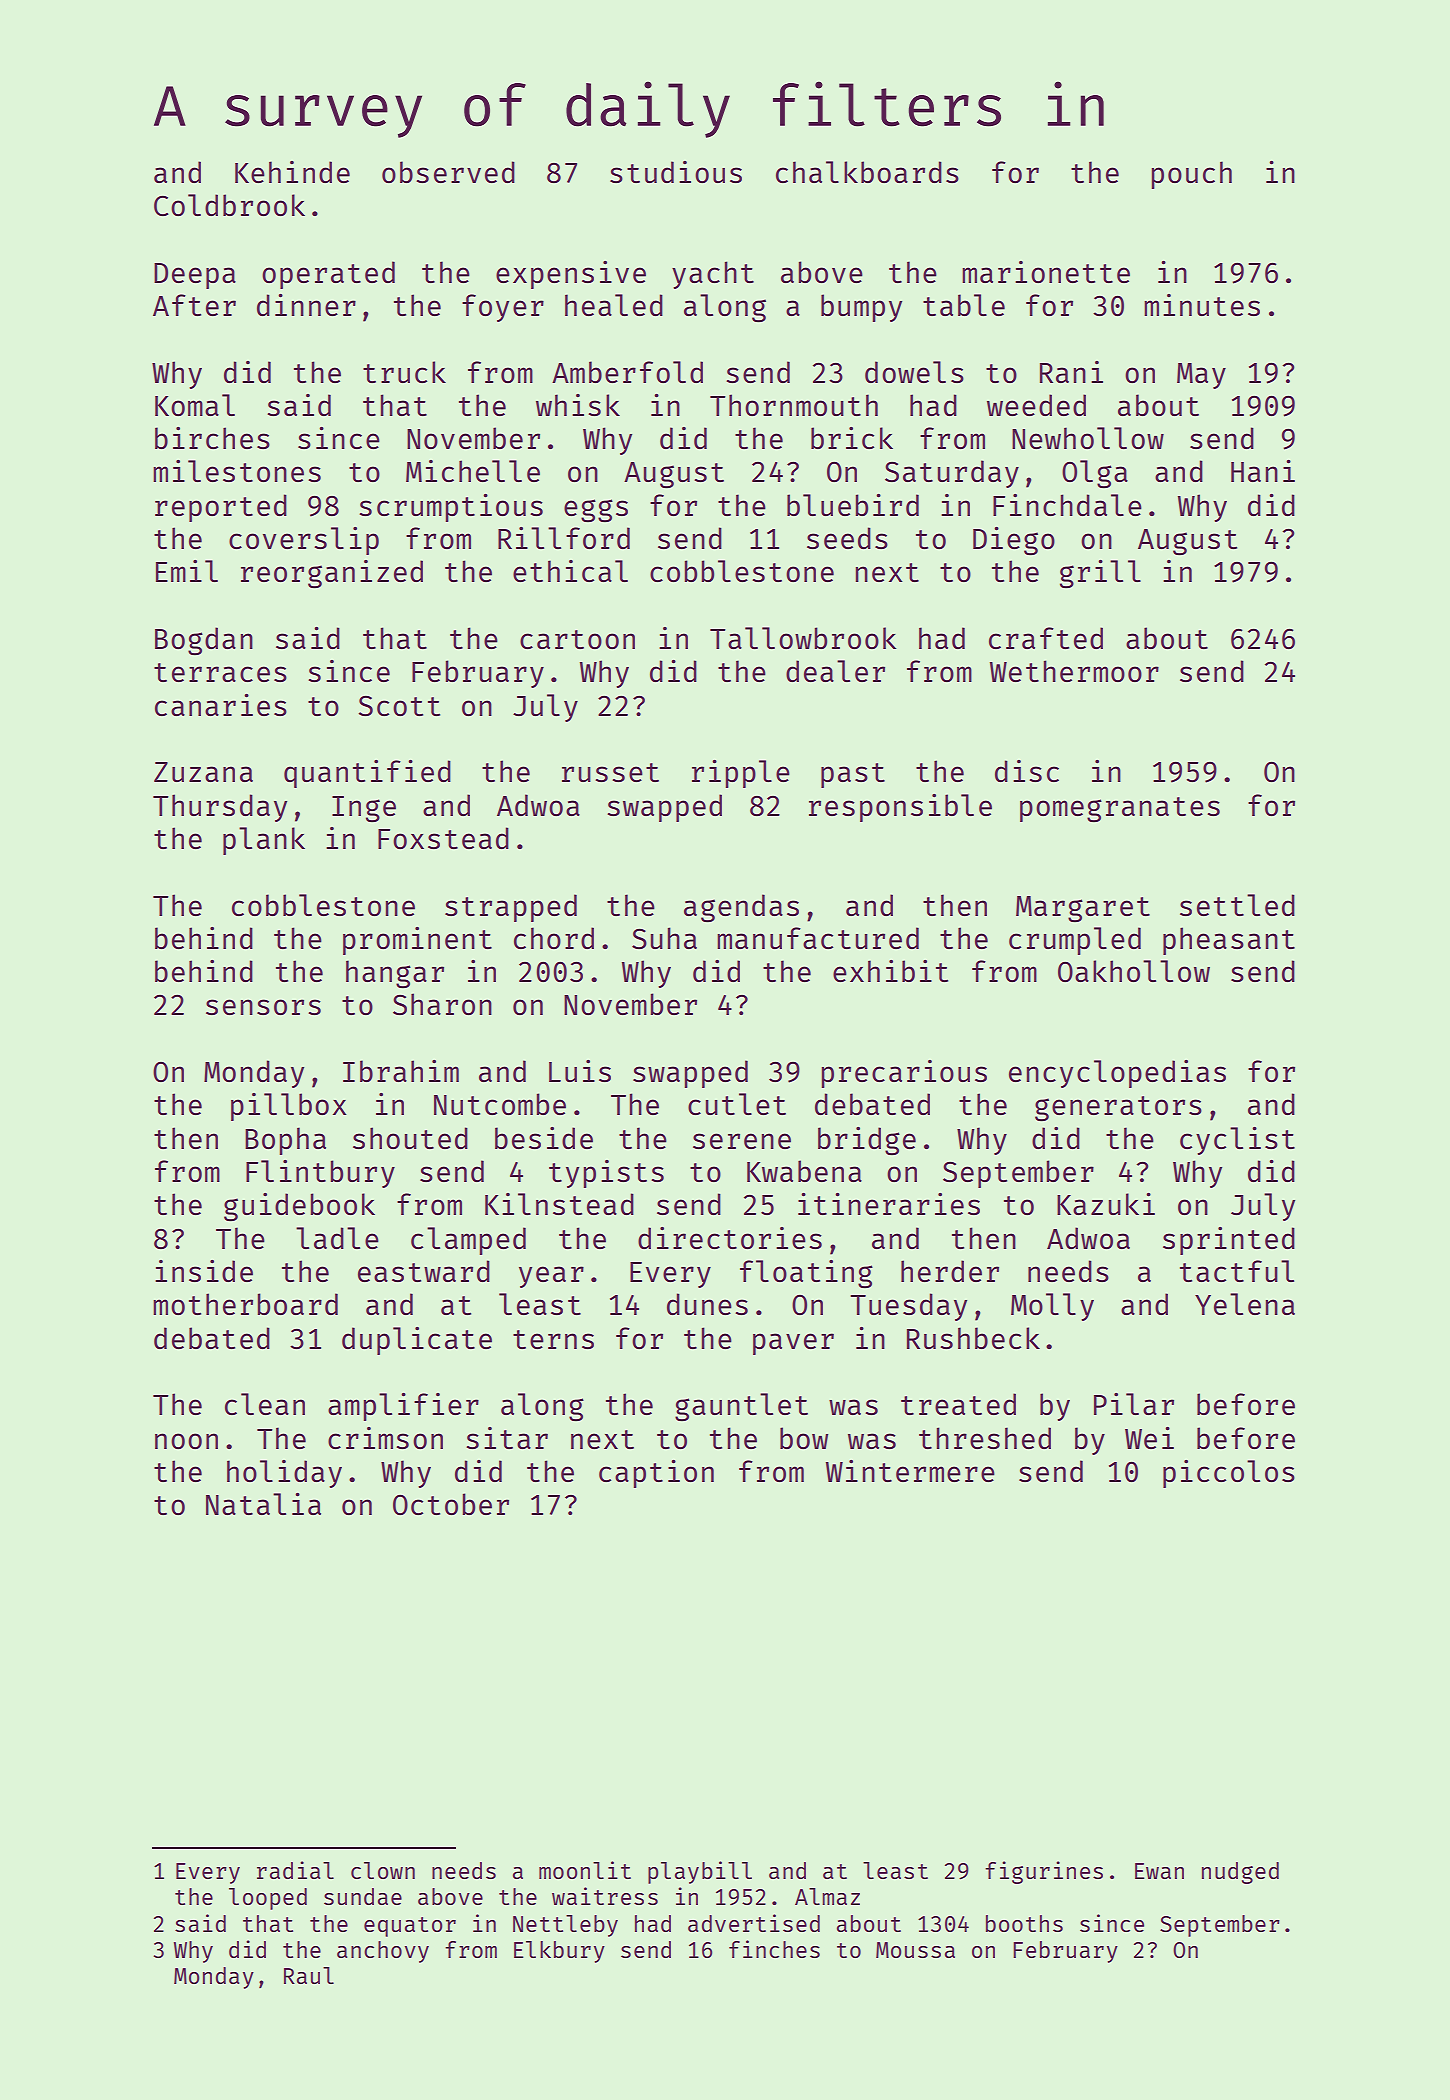 The width and height of the document is (1450, 2100). What do you see at coordinates (404, 372) in the document?
I see `truck` at bounding box center [404, 372].
